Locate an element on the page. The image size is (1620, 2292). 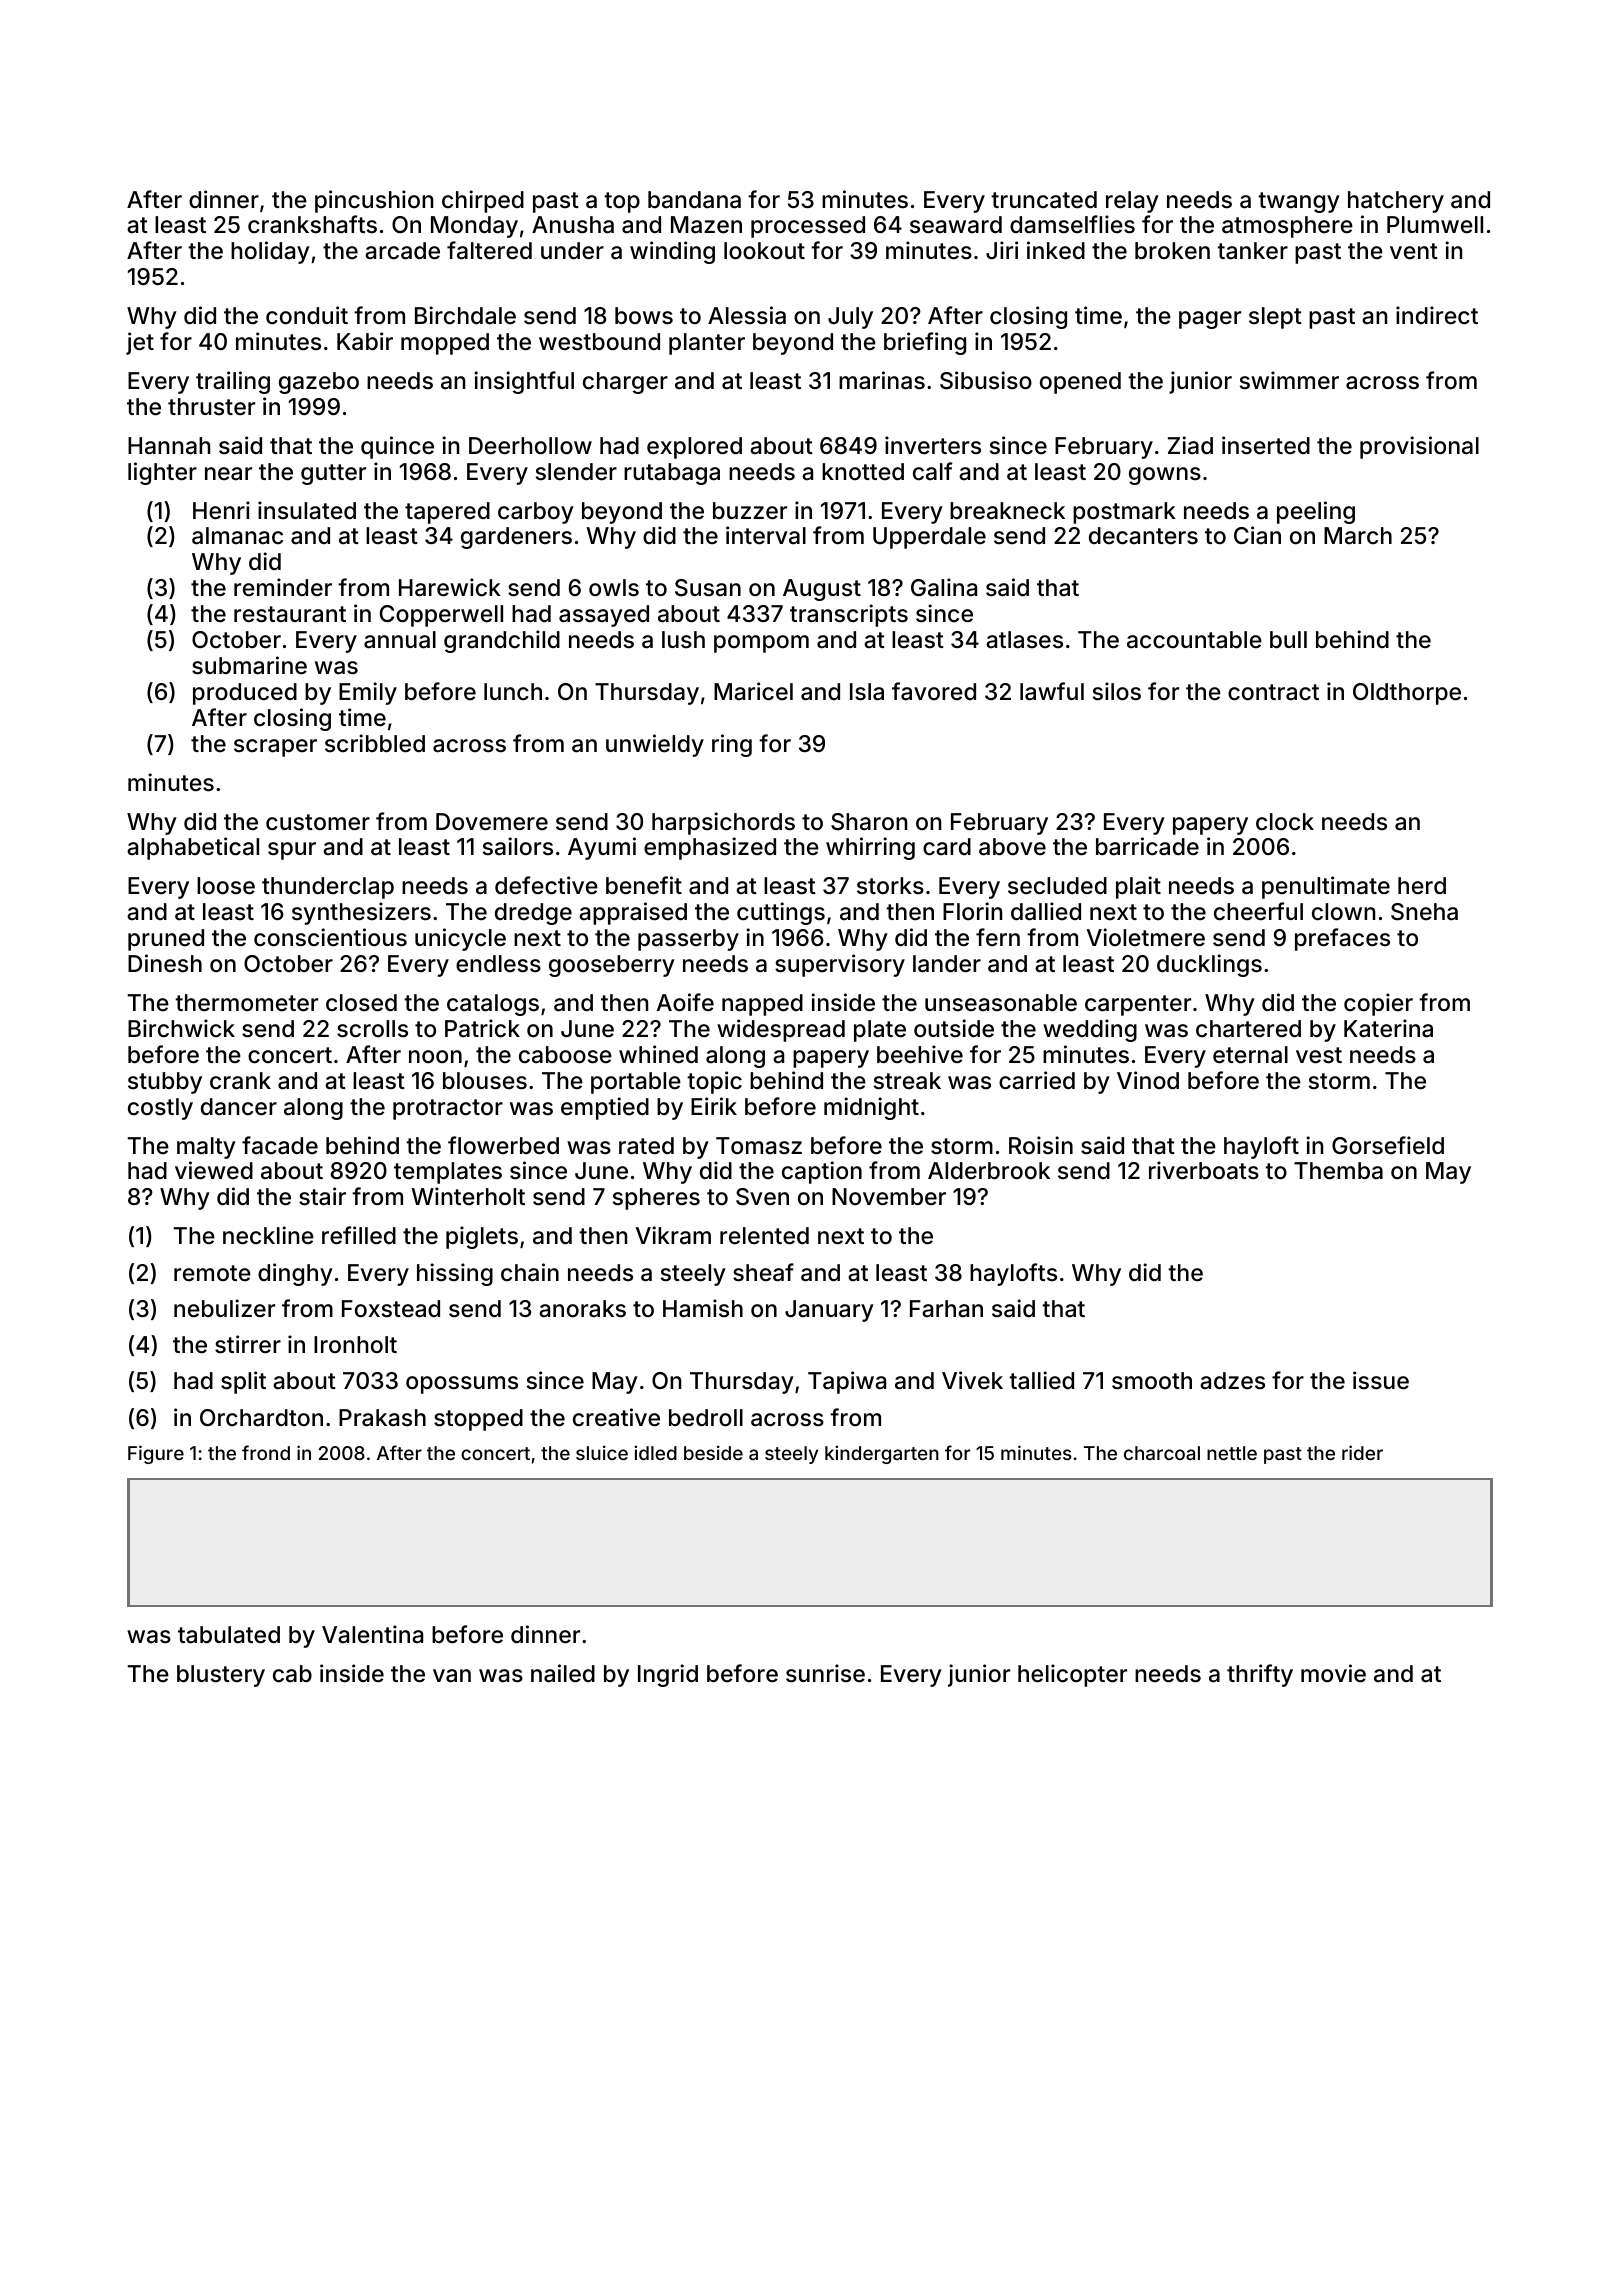
Aoife is located at coordinates (685, 1002).
